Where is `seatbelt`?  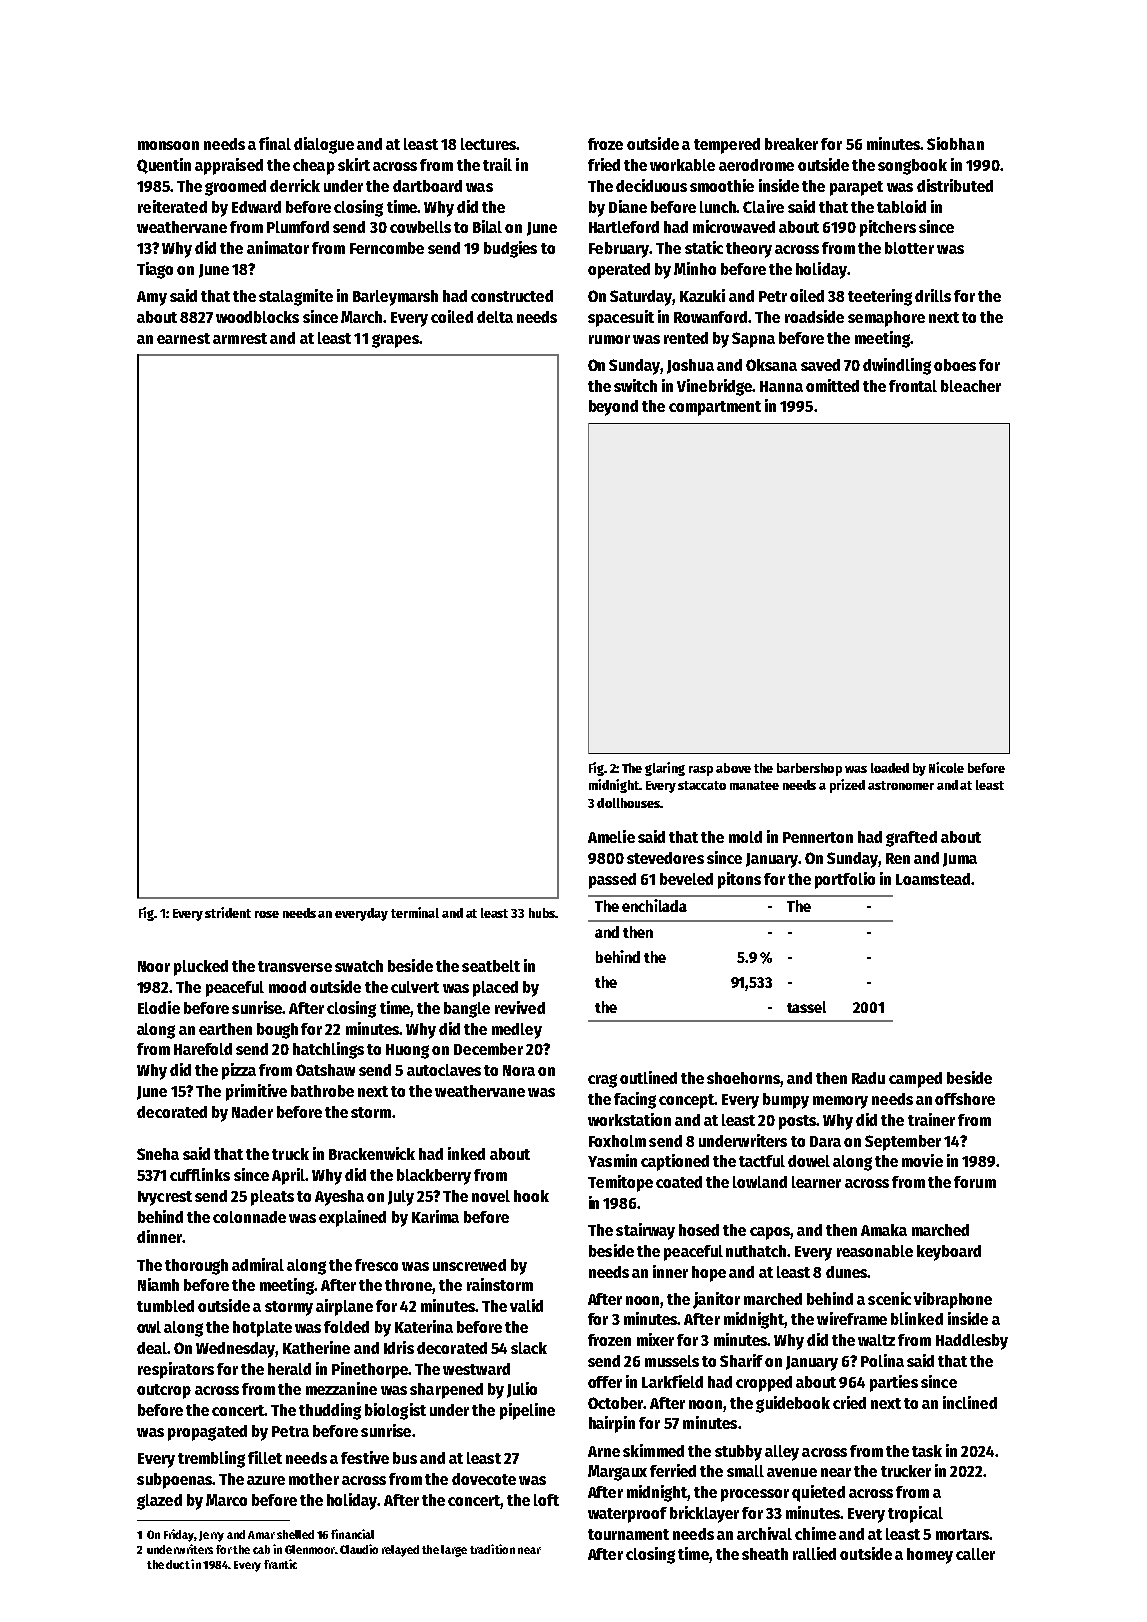 seatbelt is located at coordinates (491, 966).
